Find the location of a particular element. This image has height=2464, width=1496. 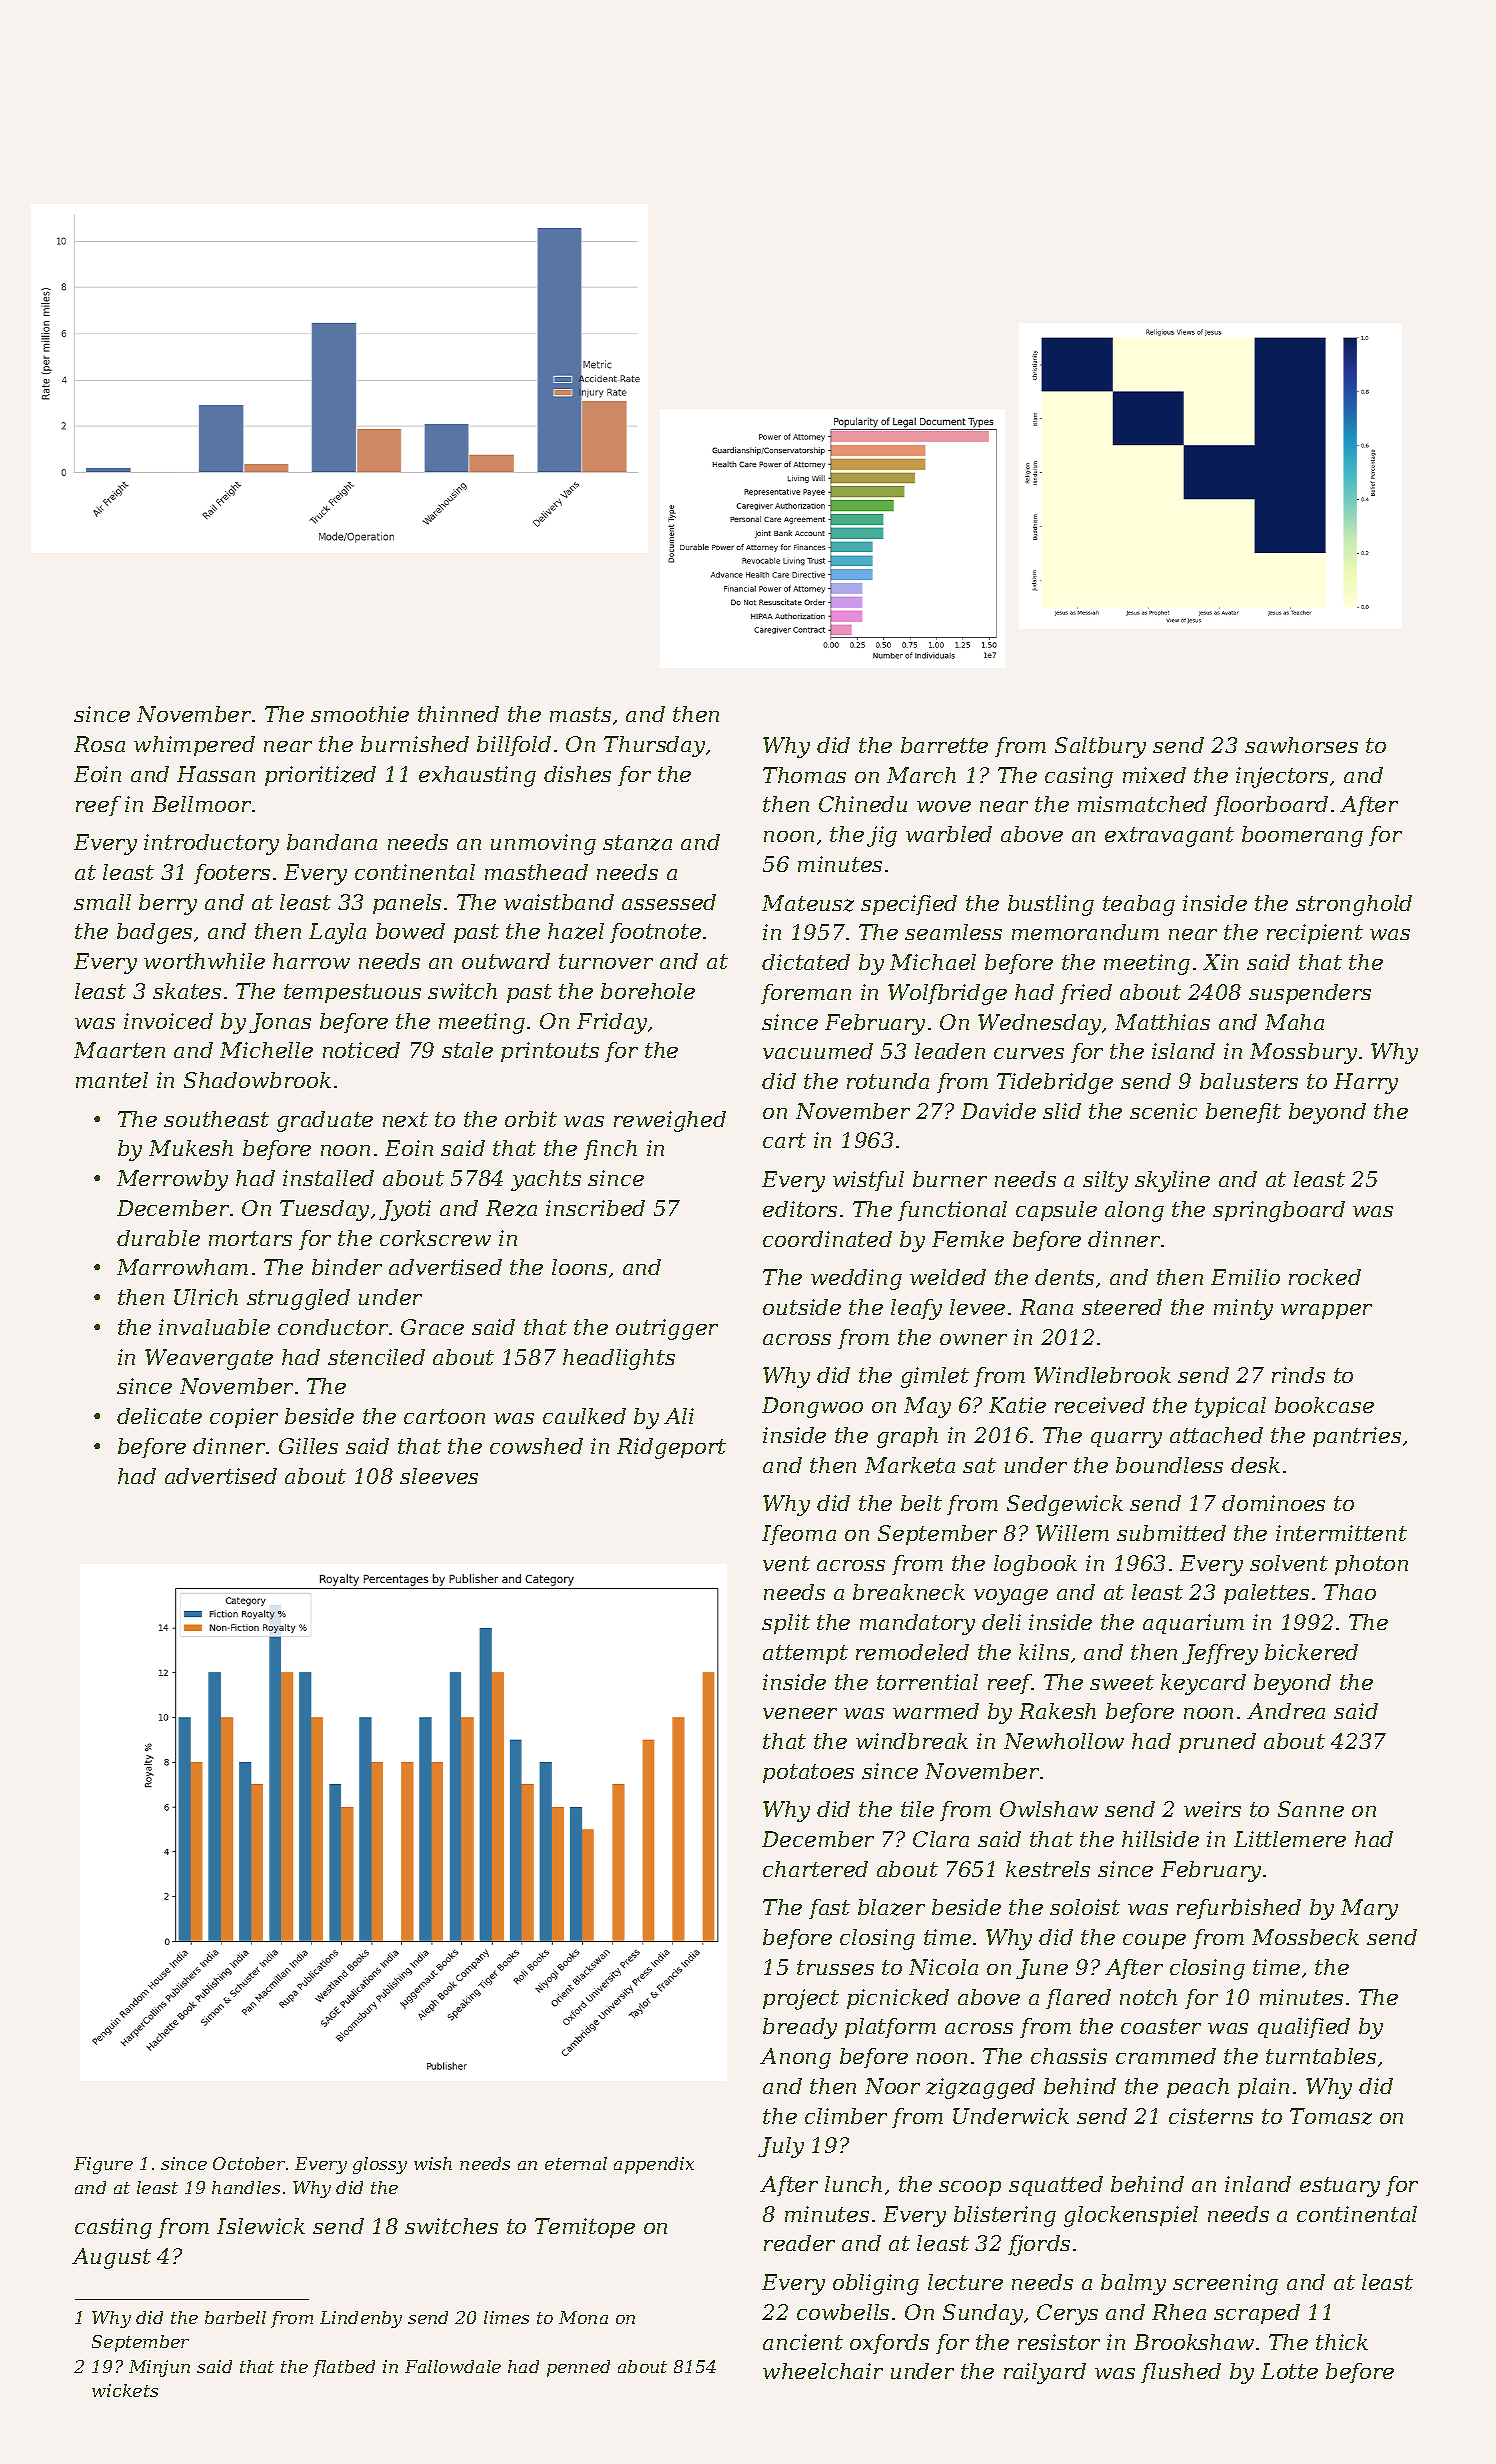

veneer is located at coordinates (800, 1713).
